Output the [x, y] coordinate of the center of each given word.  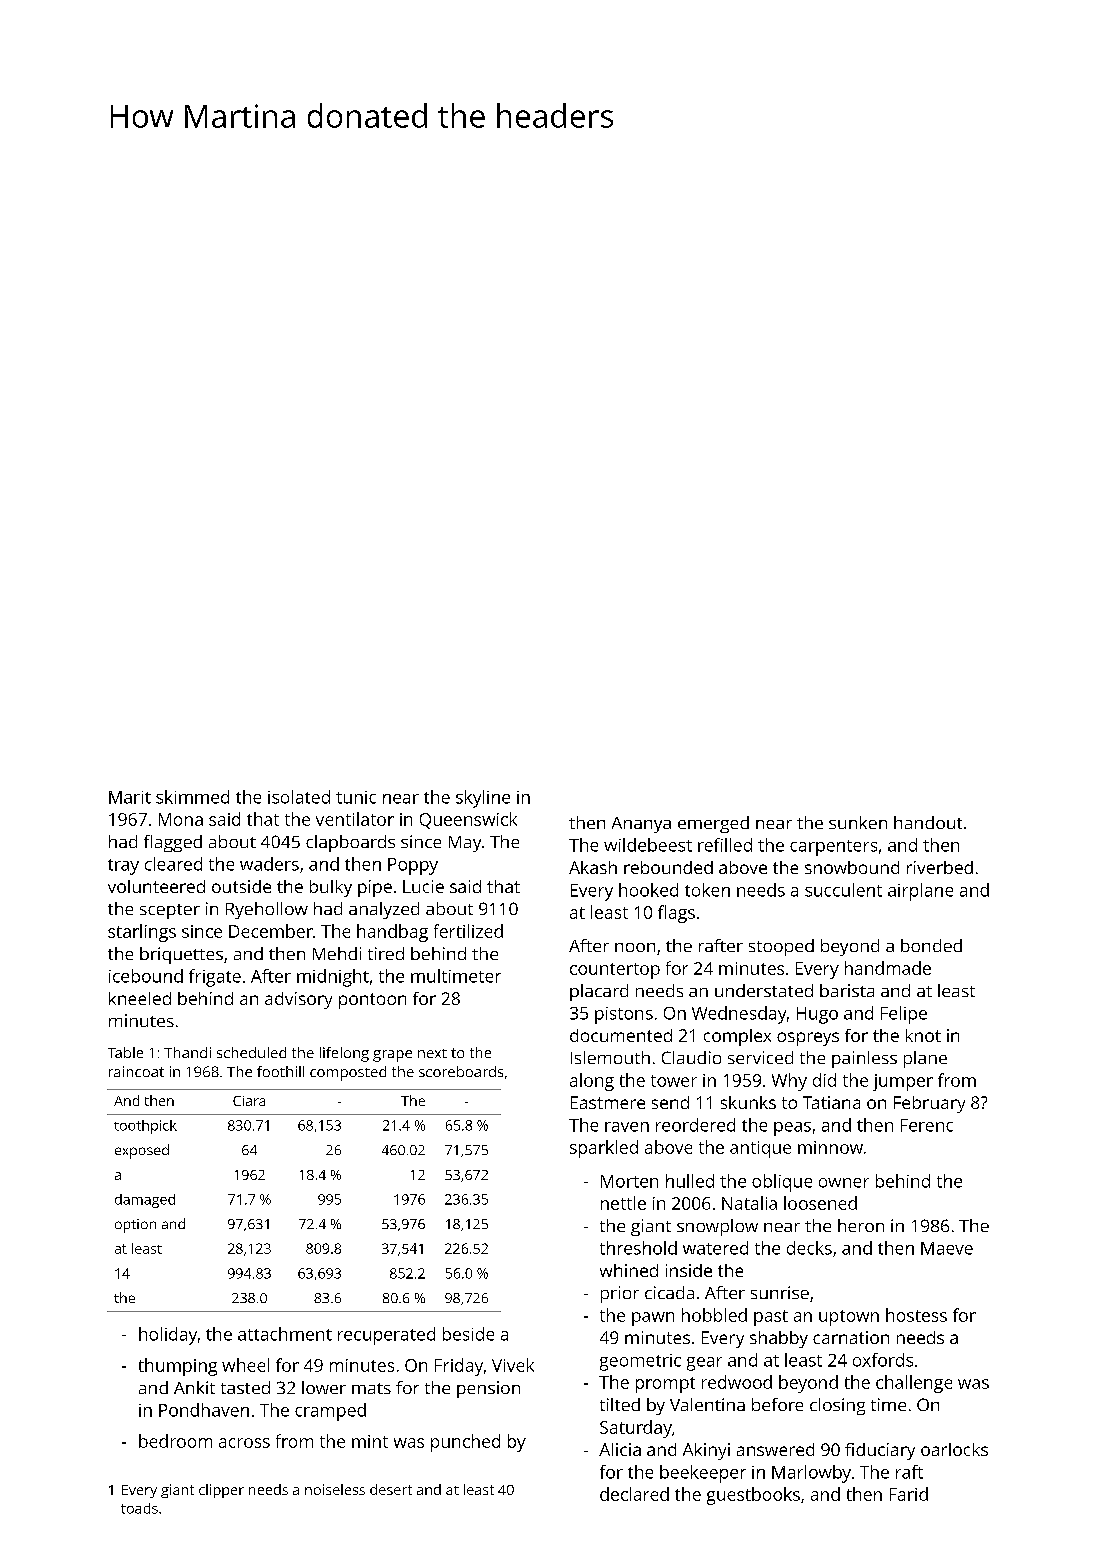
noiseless [335, 1489]
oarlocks [954, 1449]
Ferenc [927, 1125]
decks [809, 1248]
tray [123, 867]
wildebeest [648, 845]
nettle [623, 1203]
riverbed [940, 867]
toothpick [145, 1127]
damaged [145, 1201]
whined [629, 1270]
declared [634, 1494]
